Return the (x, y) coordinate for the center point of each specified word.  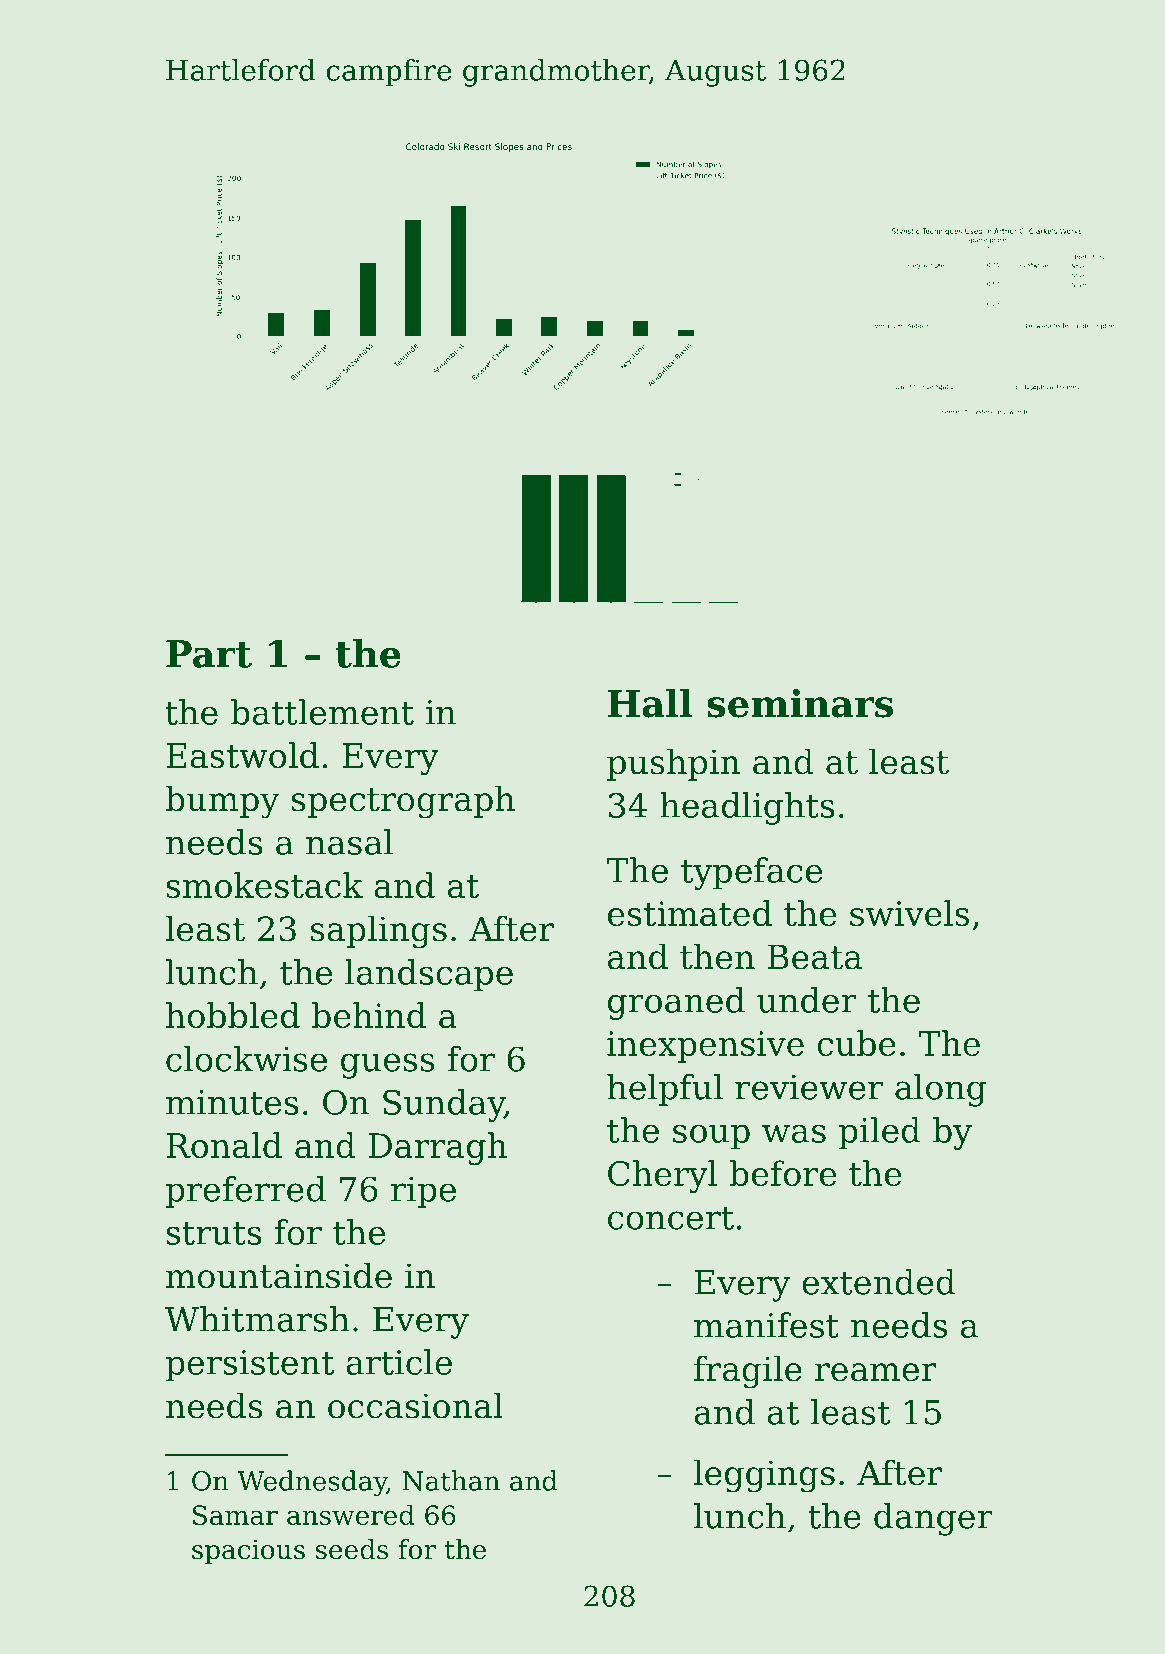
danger (933, 1519)
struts (214, 1233)
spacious (248, 1552)
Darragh (438, 1148)
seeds (352, 1549)
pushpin (673, 764)
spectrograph (403, 802)
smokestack (264, 885)
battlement (322, 712)
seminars (800, 703)
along (940, 1090)
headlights (747, 808)
